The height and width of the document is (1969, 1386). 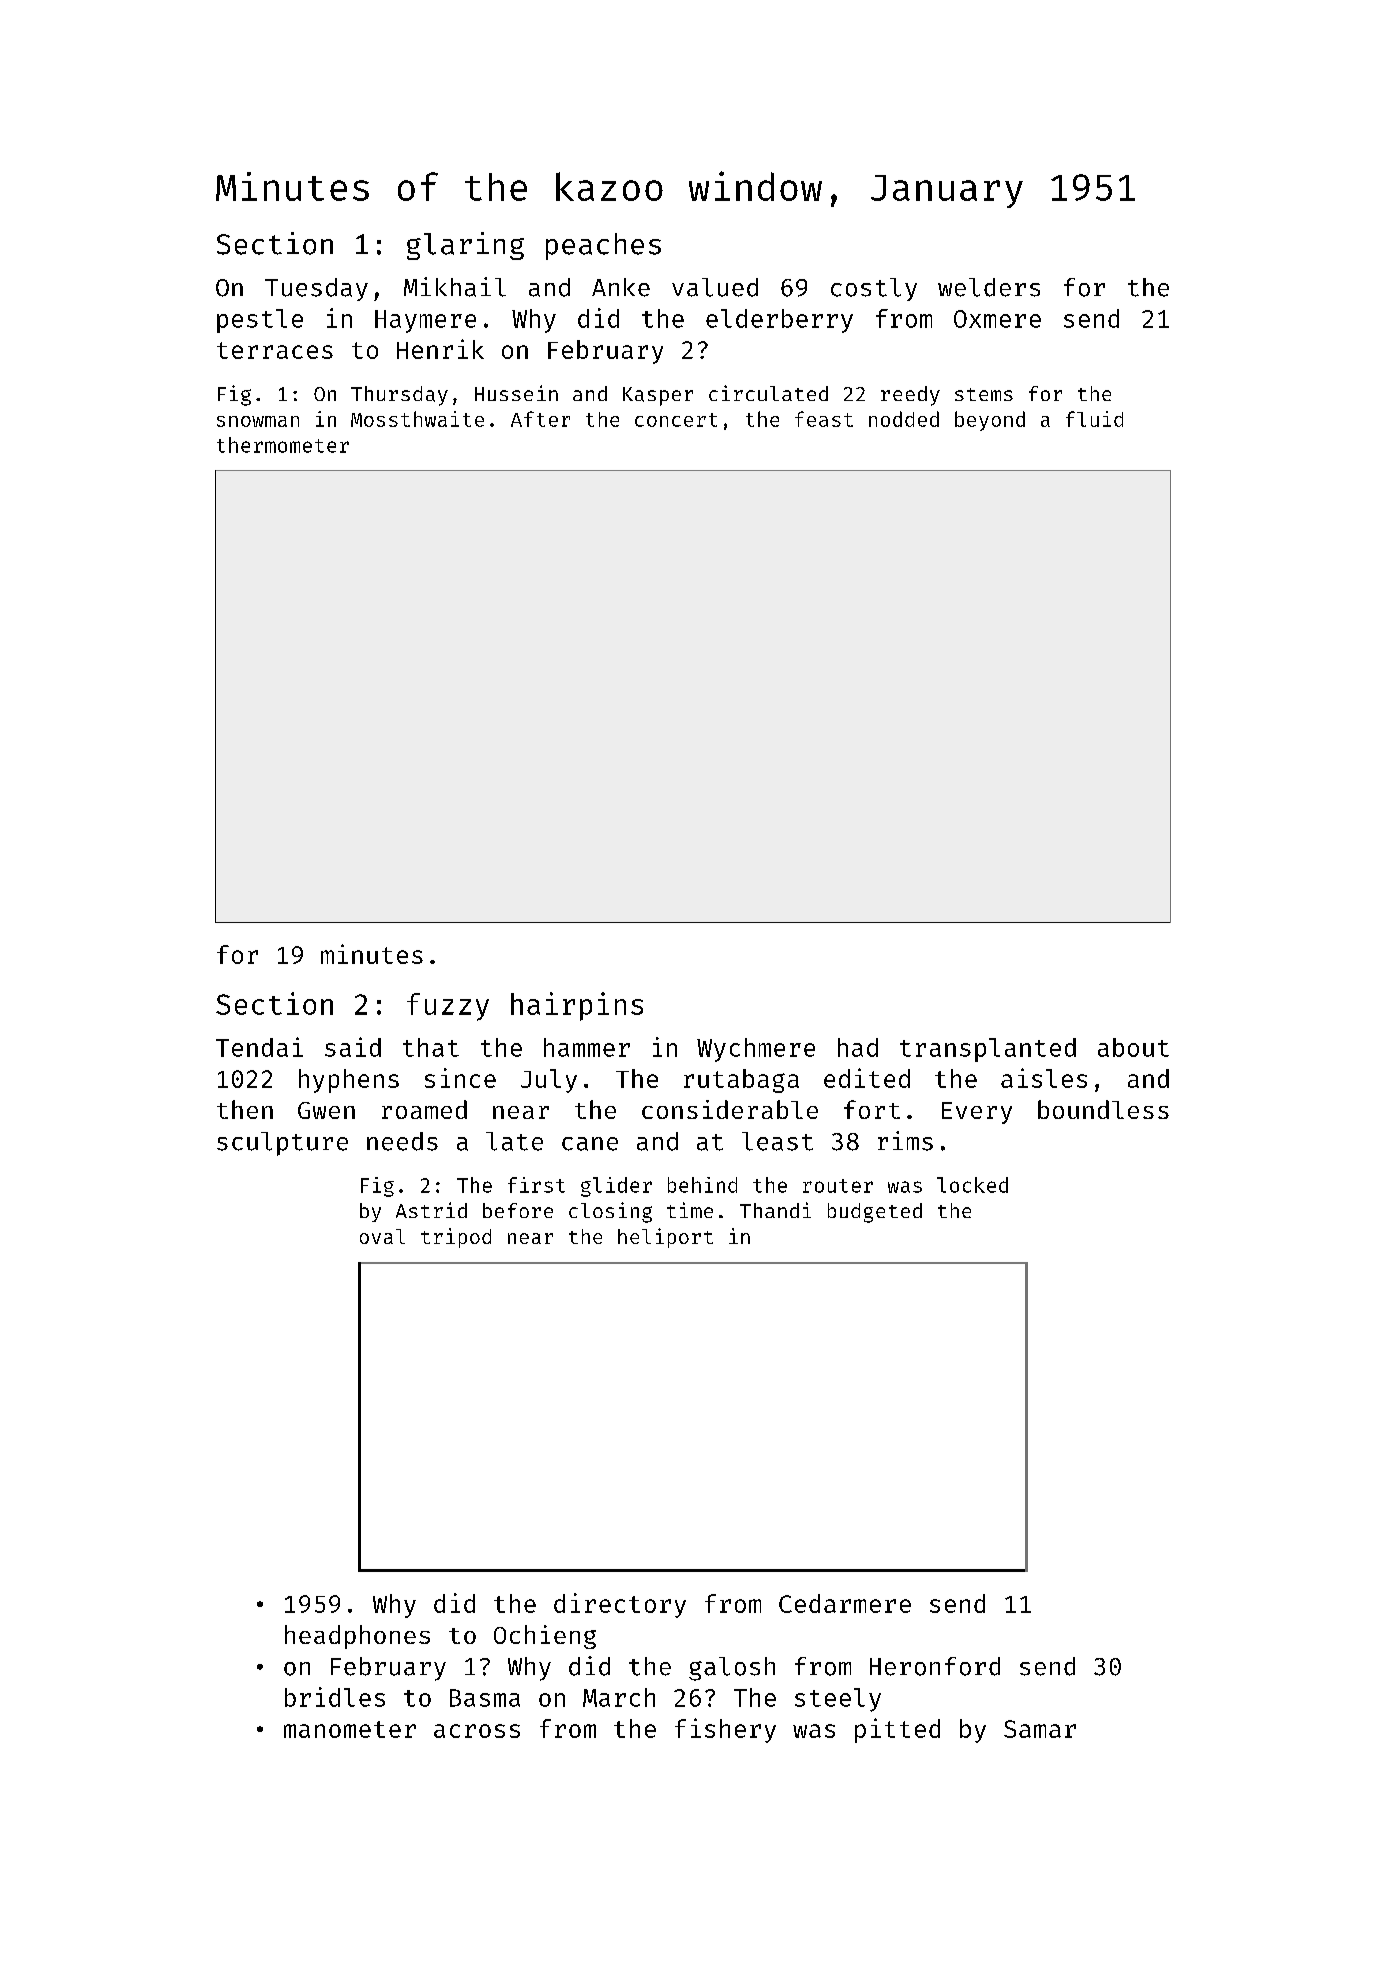 What do you see at coordinates (872, 1109) in the document?
I see `fort` at bounding box center [872, 1109].
